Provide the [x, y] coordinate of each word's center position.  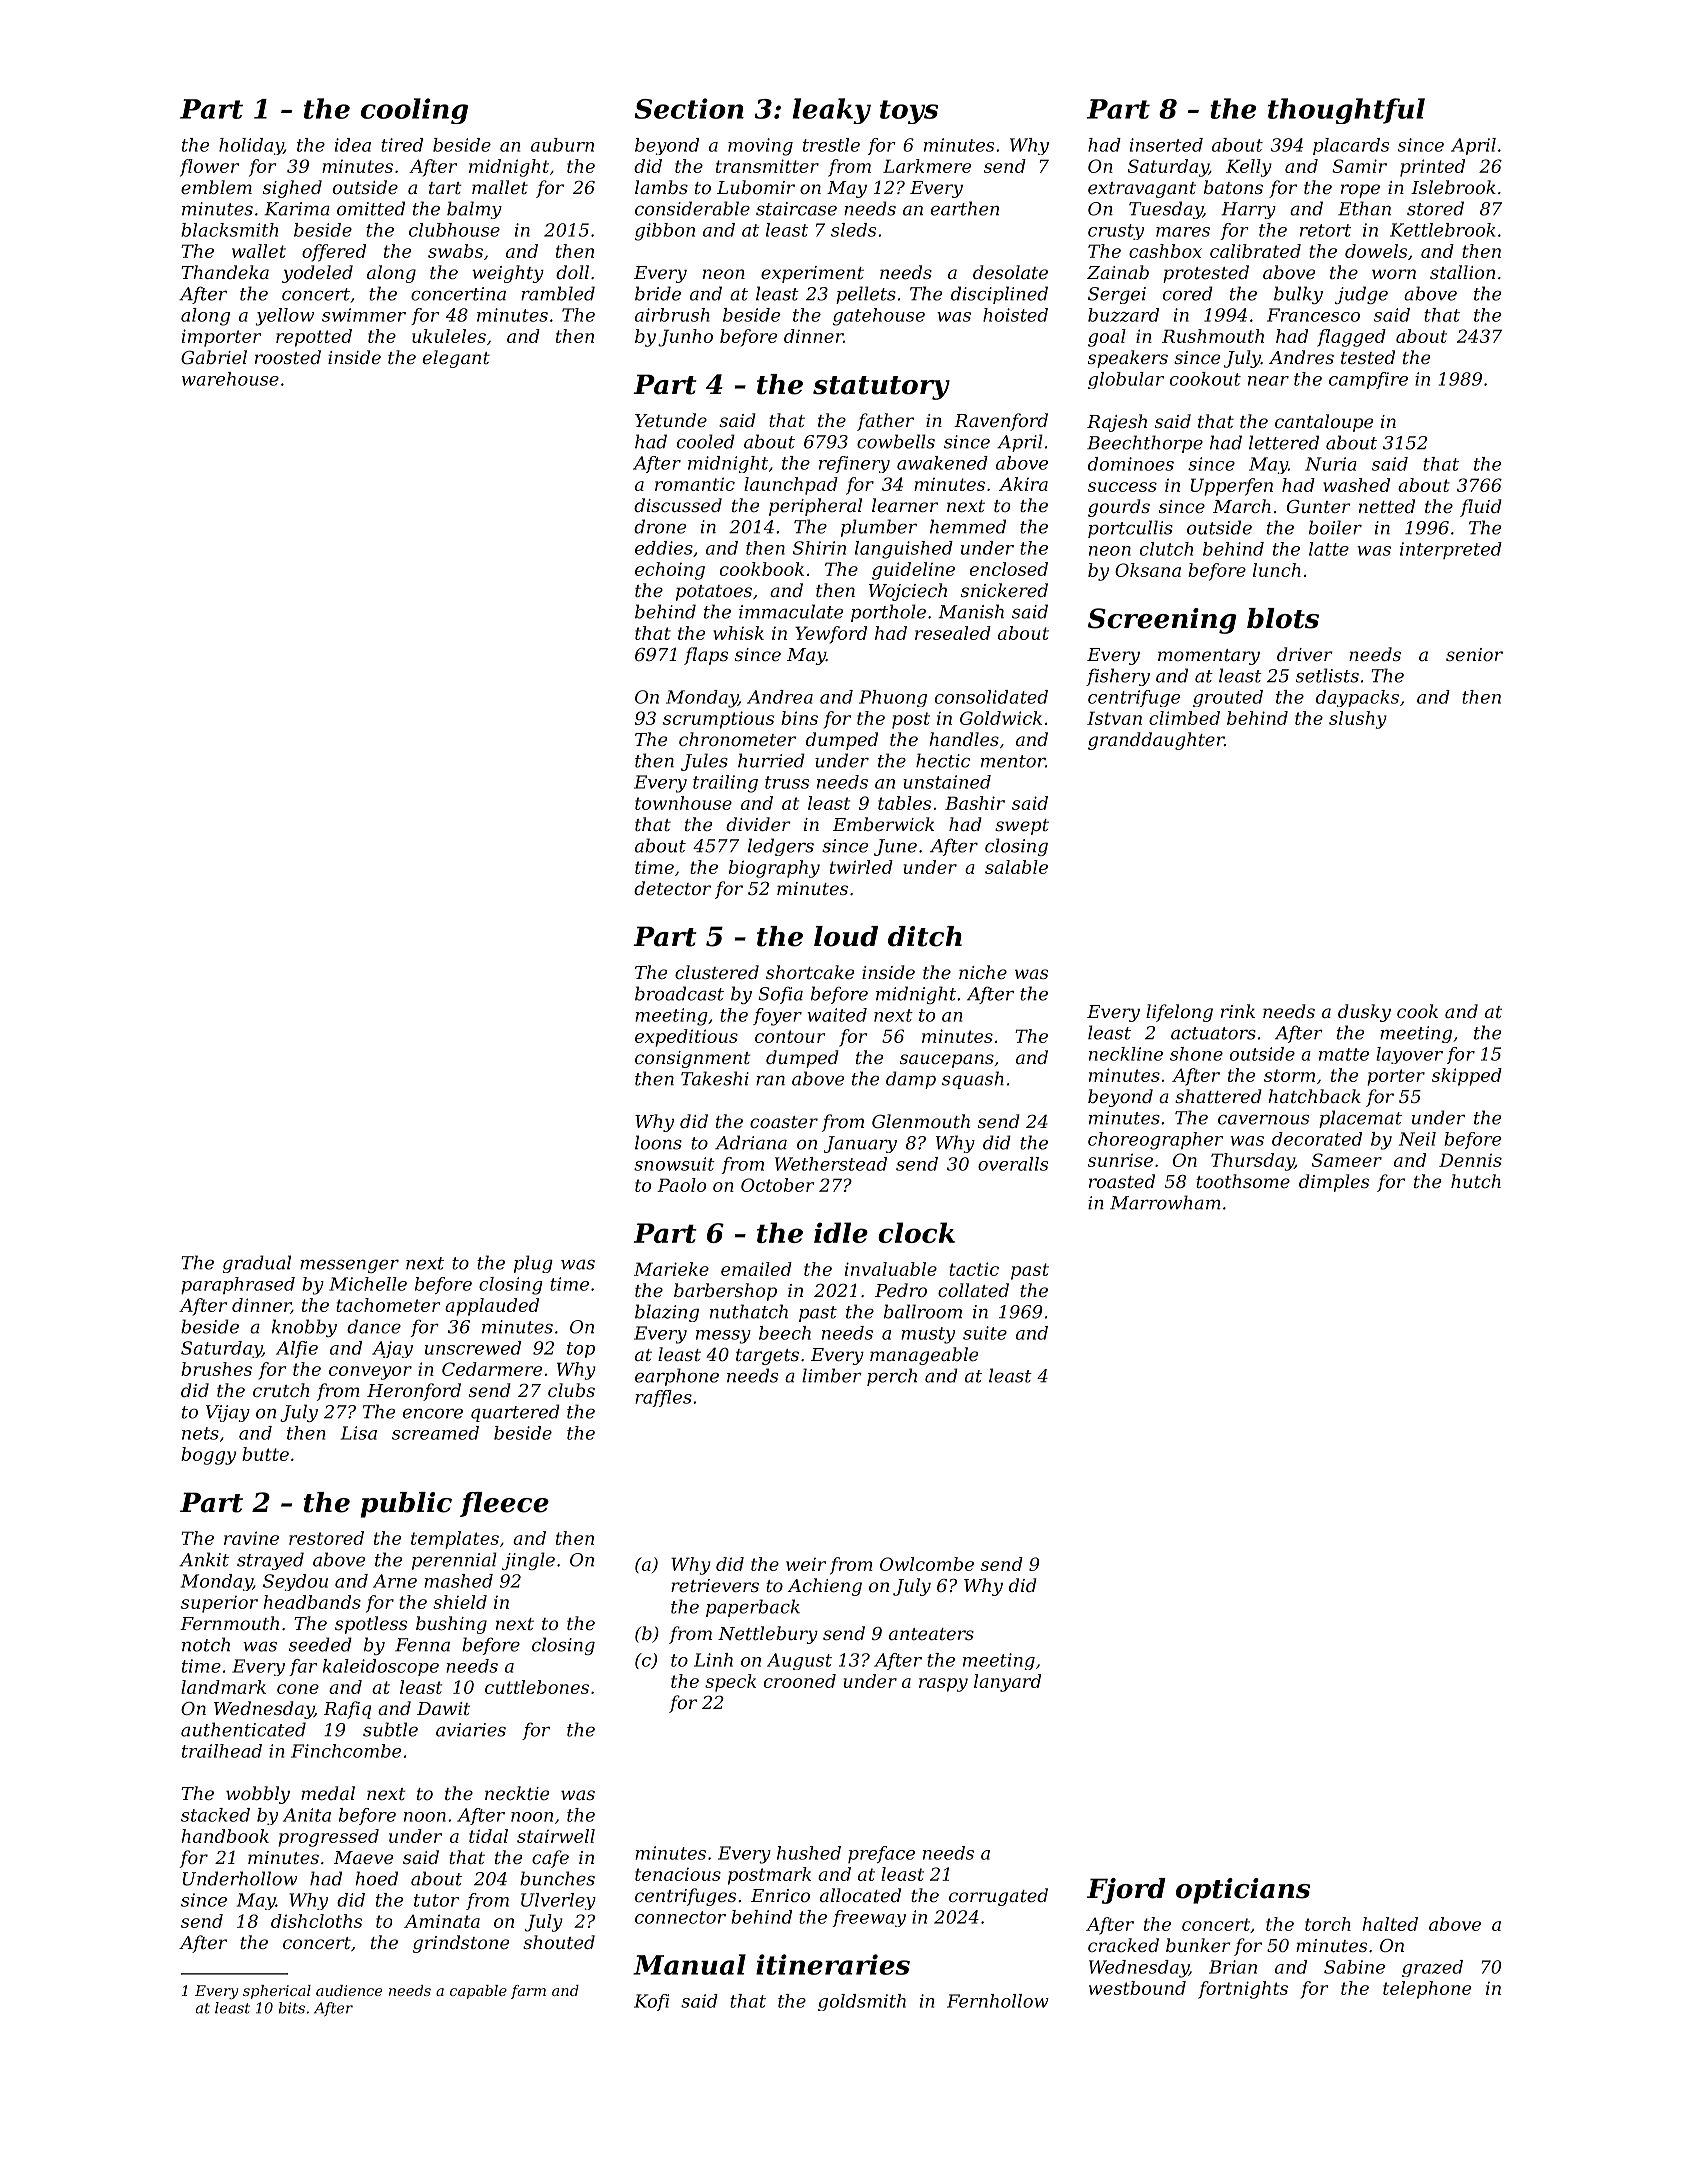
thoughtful [1346, 111]
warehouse [230, 379]
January [860, 1144]
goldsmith [862, 2002]
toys [909, 112]
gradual [257, 1264]
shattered [1218, 1096]
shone [1196, 1054]
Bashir [975, 803]
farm [528, 1992]
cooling [414, 111]
